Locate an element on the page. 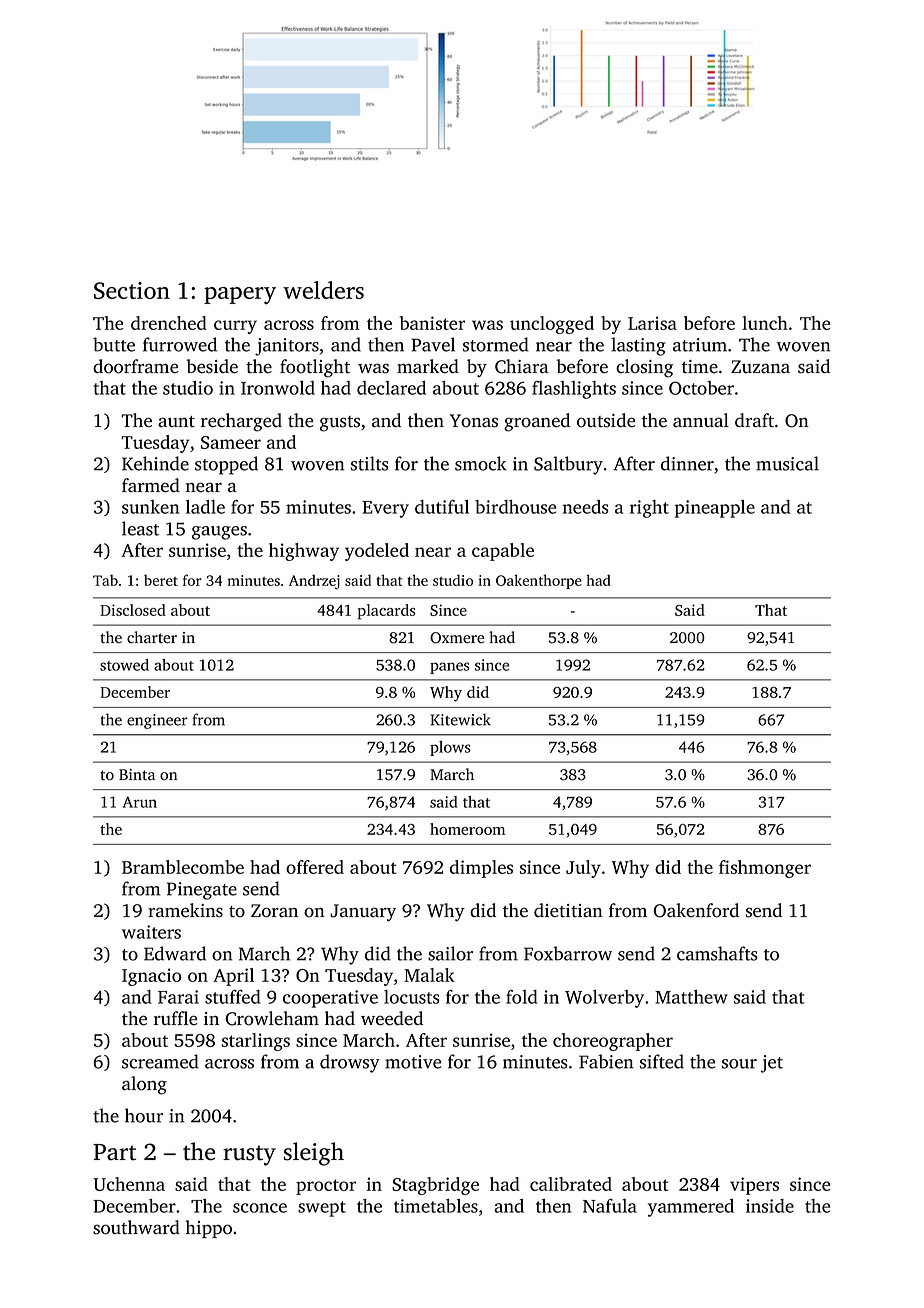 Image resolution: width=924 pixels, height=1308 pixels. engineer is located at coordinates (157, 721).
